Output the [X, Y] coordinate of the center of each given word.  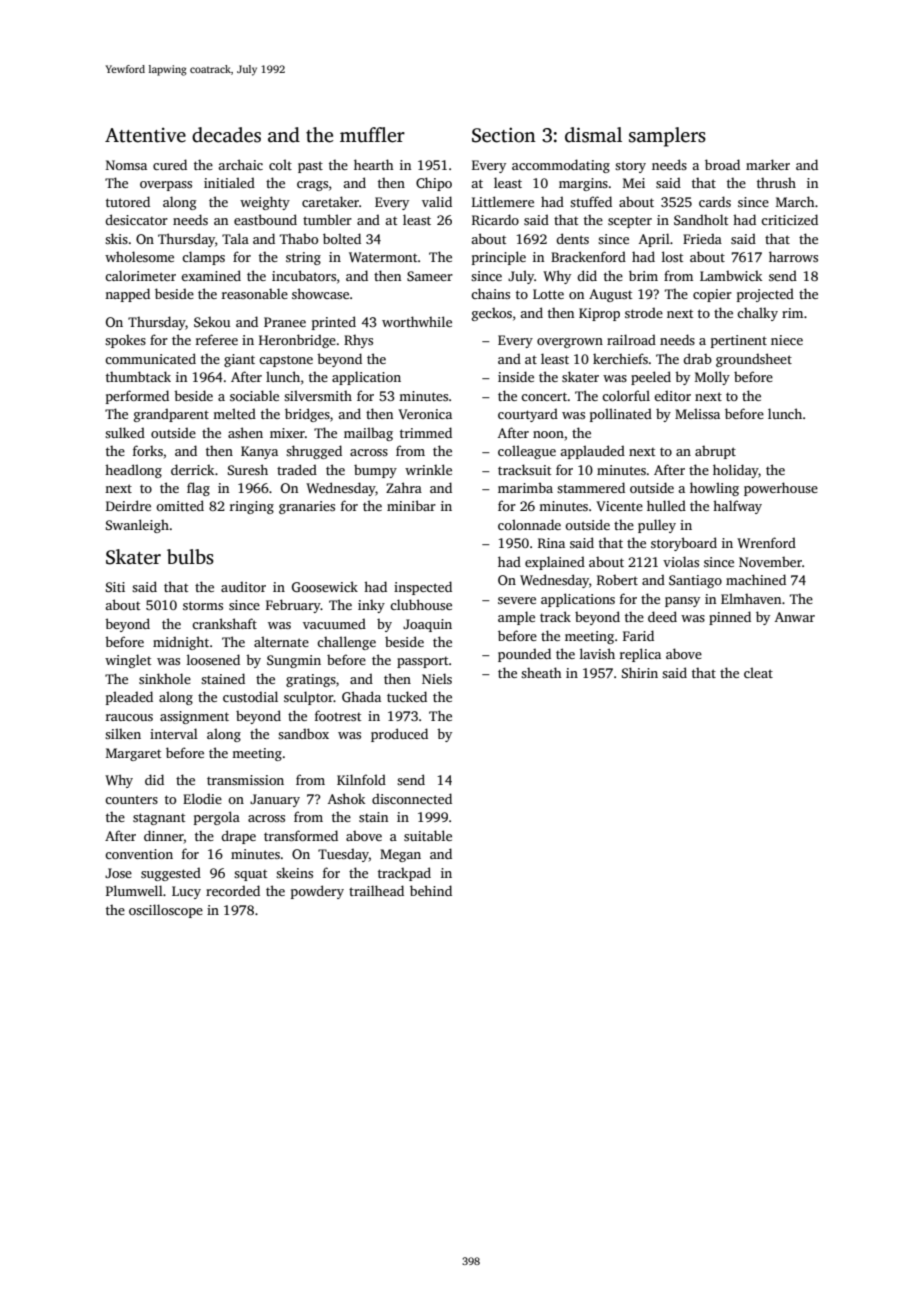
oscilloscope [166, 911]
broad [722, 164]
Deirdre [128, 505]
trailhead [376, 890]
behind [431, 890]
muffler [372, 135]
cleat [758, 672]
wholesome [139, 256]
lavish [597, 653]
